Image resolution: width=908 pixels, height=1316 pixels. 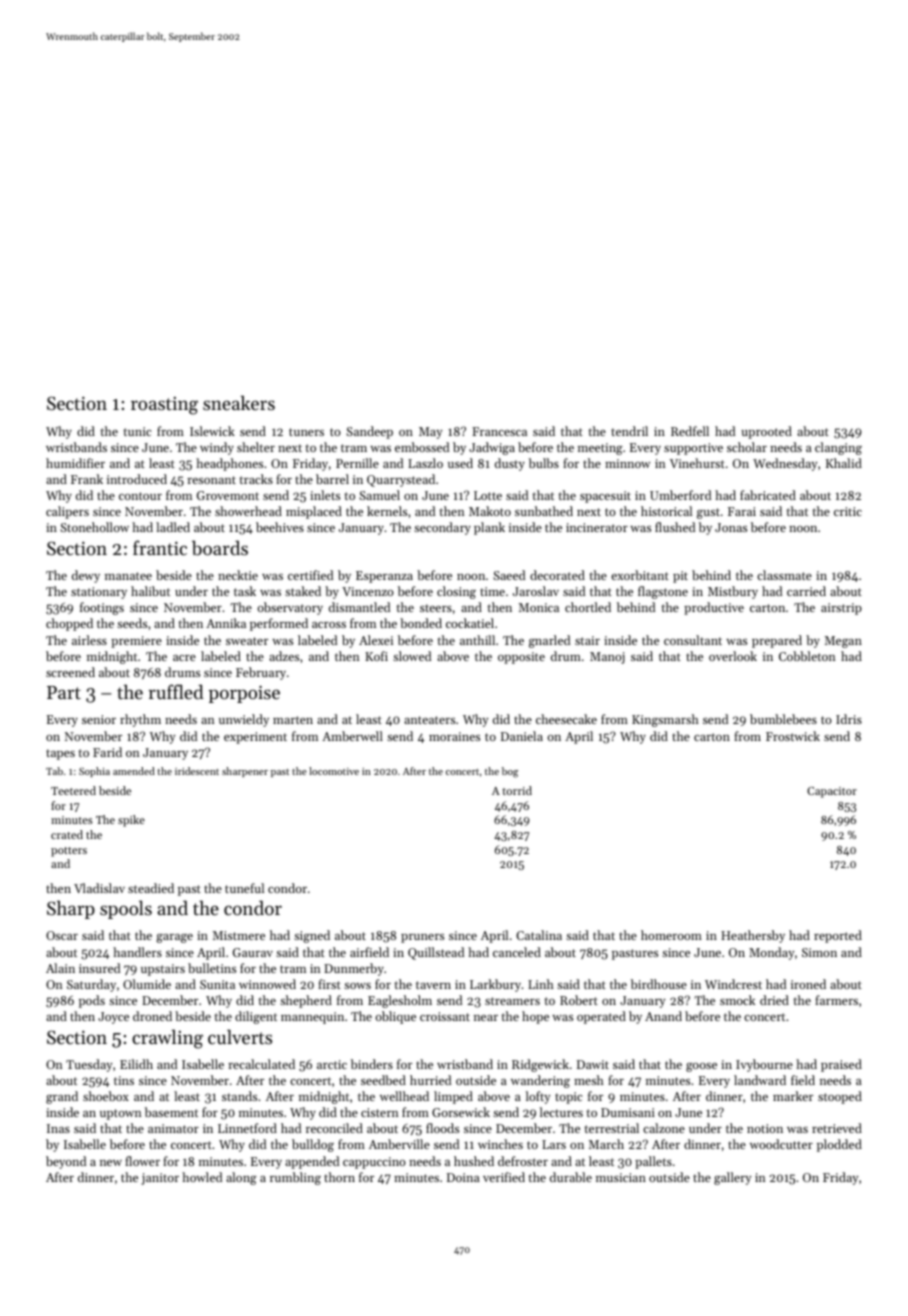 What do you see at coordinates (832, 792) in the screenshot?
I see `Capacitor` at bounding box center [832, 792].
